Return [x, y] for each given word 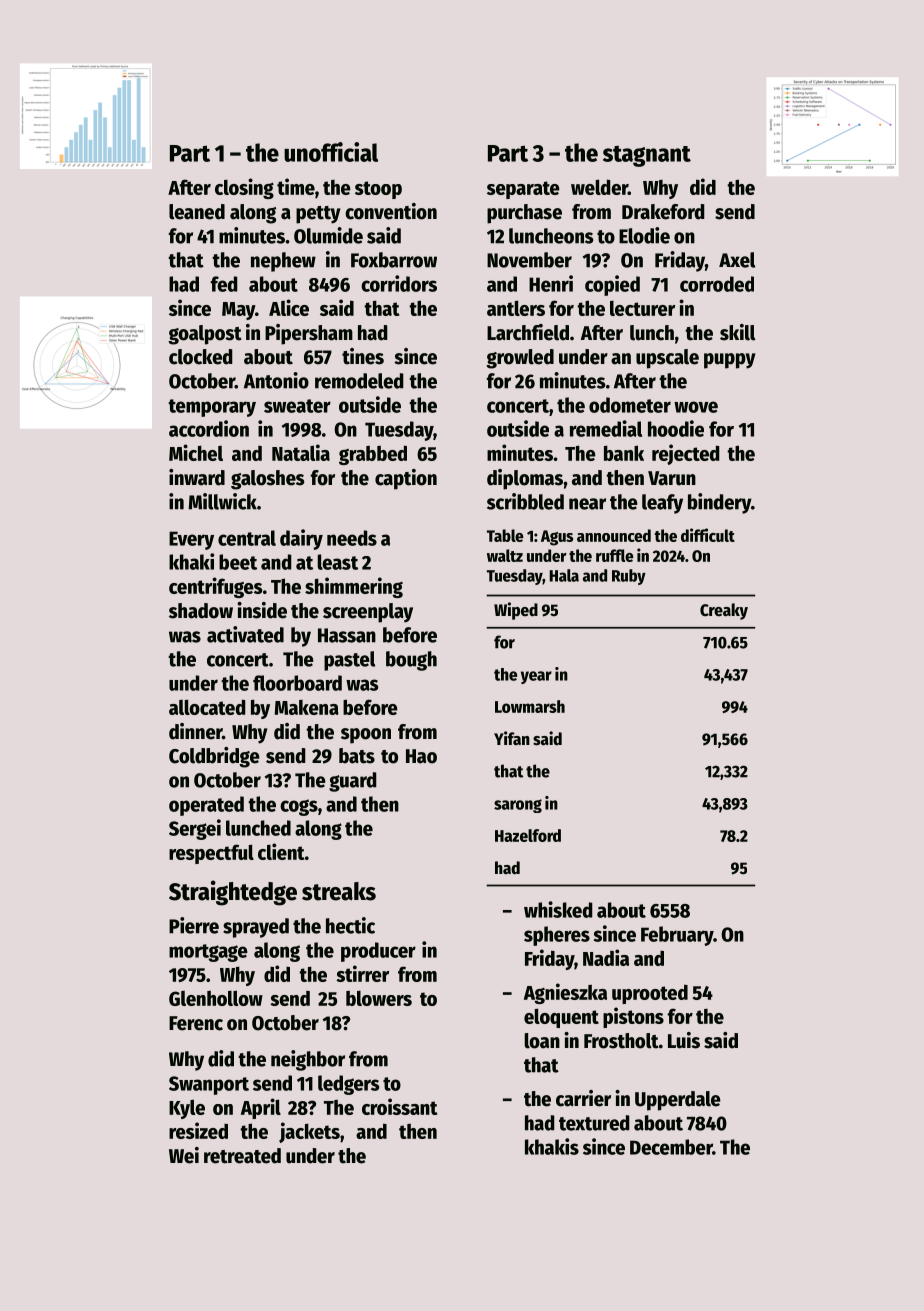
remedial [606, 428]
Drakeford [663, 212]
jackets [309, 1132]
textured [594, 1123]
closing [244, 188]
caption [406, 479]
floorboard [297, 683]
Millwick [222, 501]
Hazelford [528, 835]
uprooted [650, 994]
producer [378, 952]
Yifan [512, 738]
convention [391, 211]
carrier [583, 1098]
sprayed [256, 928]
